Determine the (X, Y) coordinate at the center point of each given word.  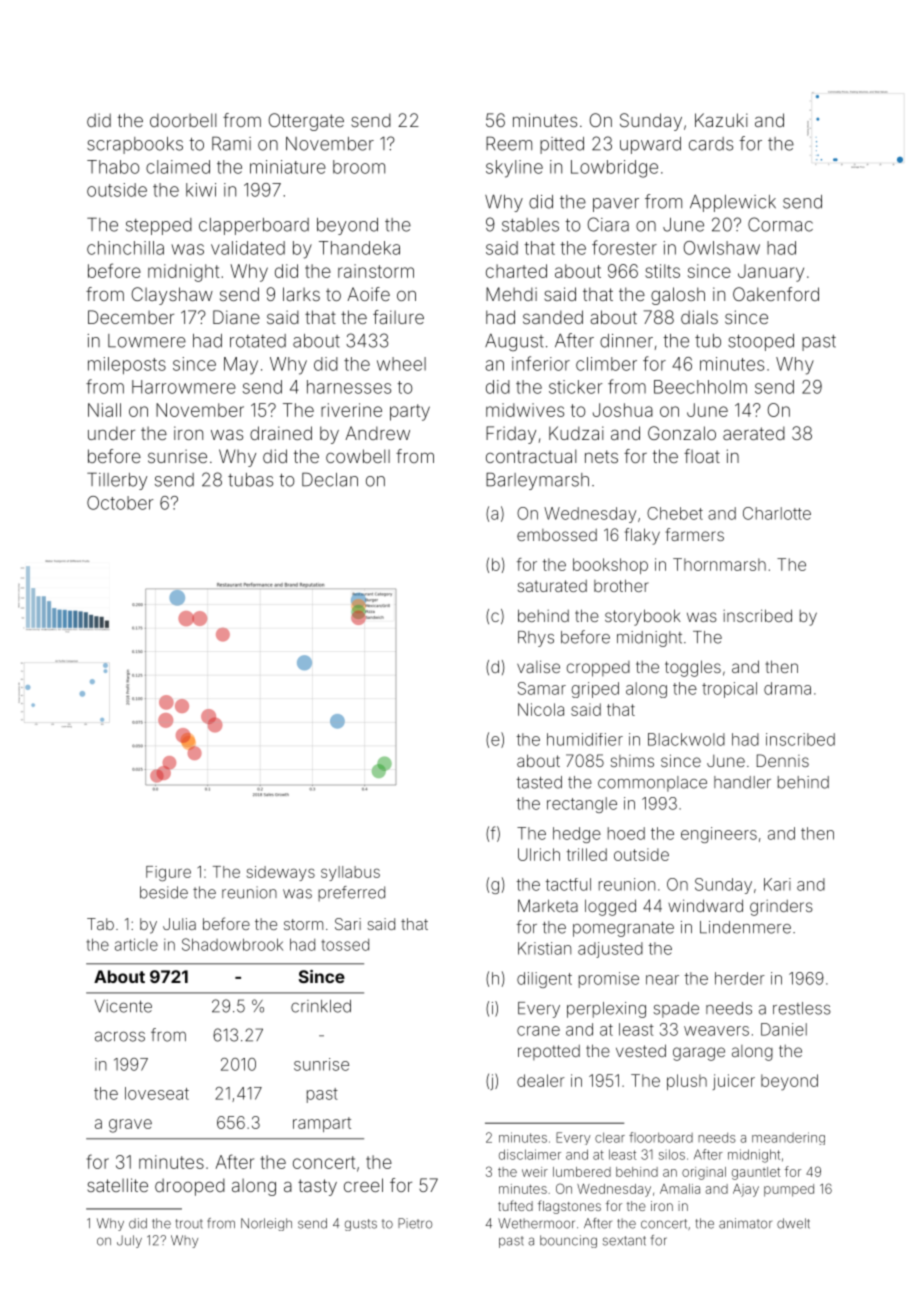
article (136, 944)
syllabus (350, 873)
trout (189, 1224)
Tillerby (117, 481)
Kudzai (576, 433)
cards (711, 144)
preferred (351, 894)
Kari (777, 884)
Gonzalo (682, 433)
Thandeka (359, 248)
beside (164, 892)
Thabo (113, 167)
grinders (781, 908)
